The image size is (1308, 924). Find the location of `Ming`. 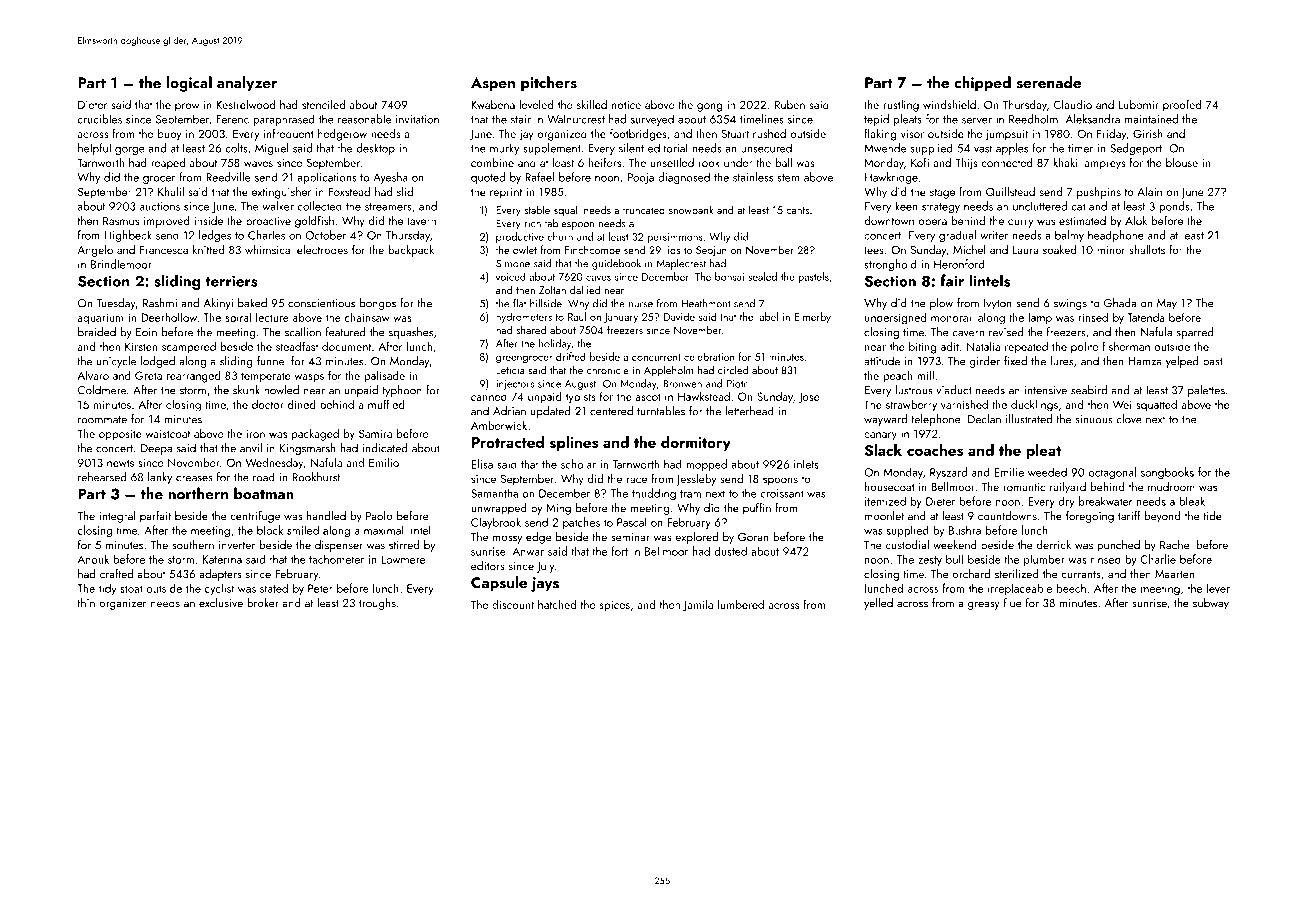

Ming is located at coordinates (558, 509).
